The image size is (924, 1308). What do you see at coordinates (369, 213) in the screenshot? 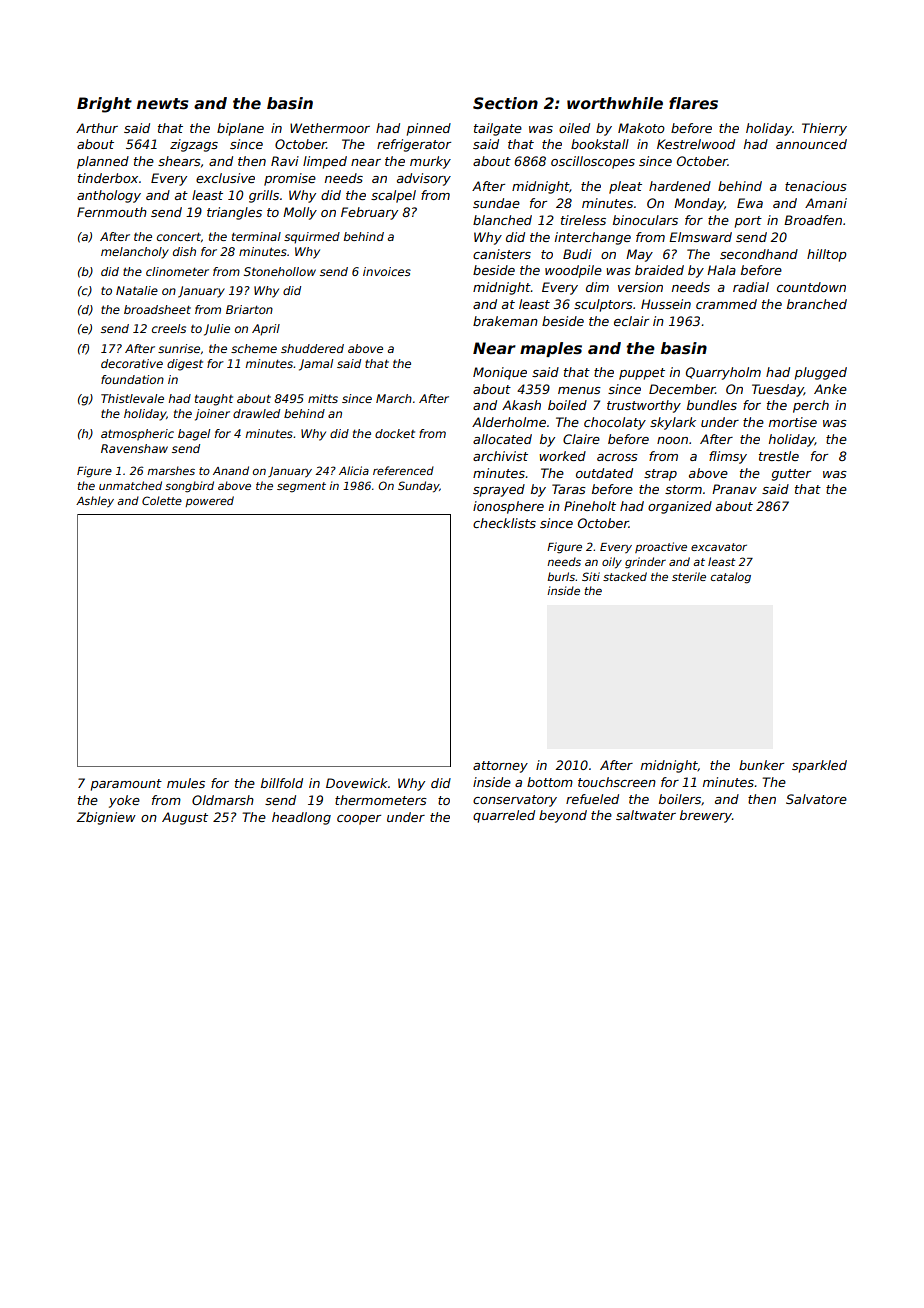
I see `February` at bounding box center [369, 213].
